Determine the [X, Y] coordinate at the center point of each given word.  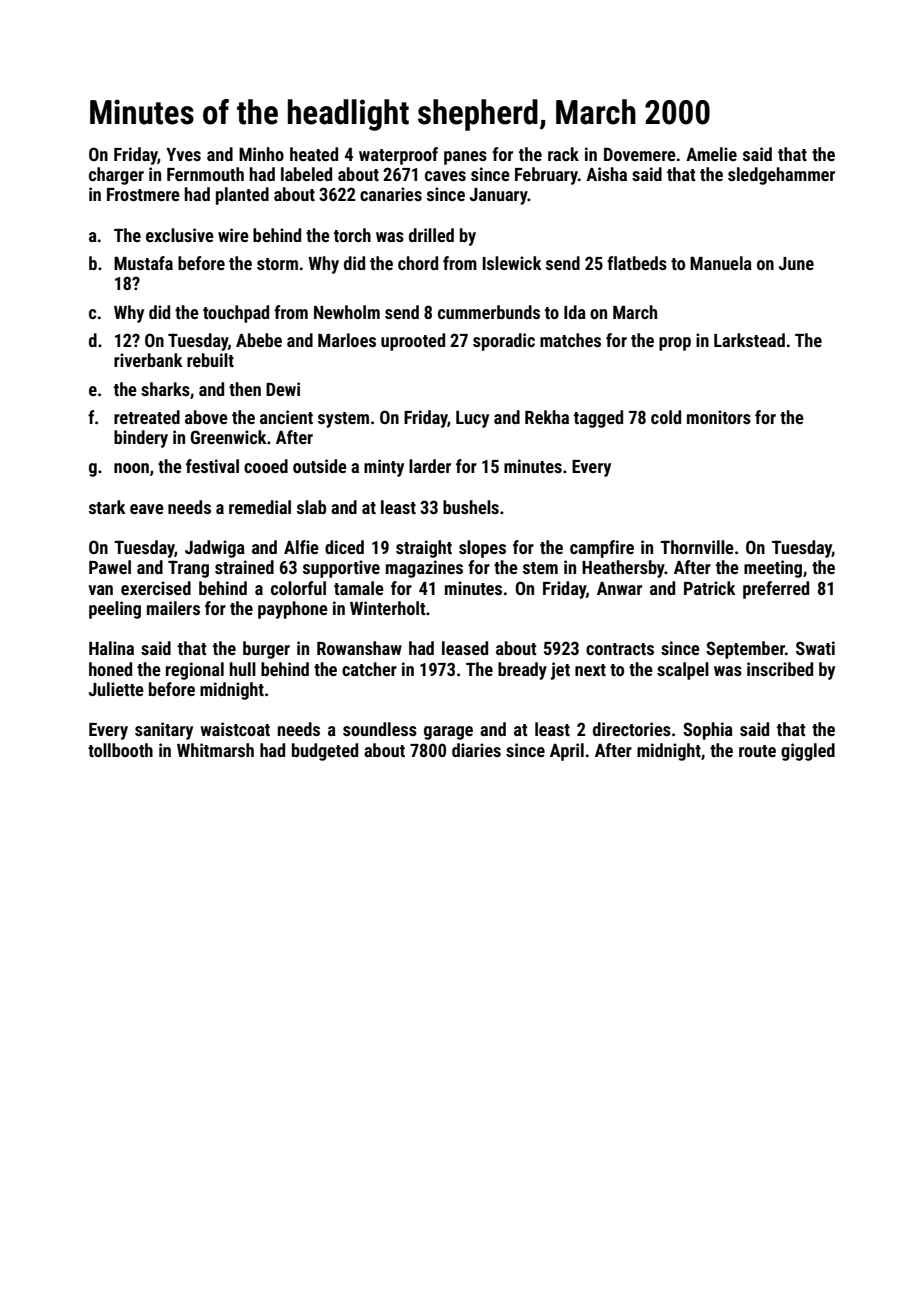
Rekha [547, 417]
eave [147, 509]
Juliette [116, 689]
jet [560, 671]
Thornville [697, 547]
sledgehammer [781, 176]
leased [465, 648]
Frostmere [143, 194]
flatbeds [637, 263]
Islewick [512, 263]
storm [277, 264]
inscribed [780, 669]
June [796, 263]
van [100, 590]
